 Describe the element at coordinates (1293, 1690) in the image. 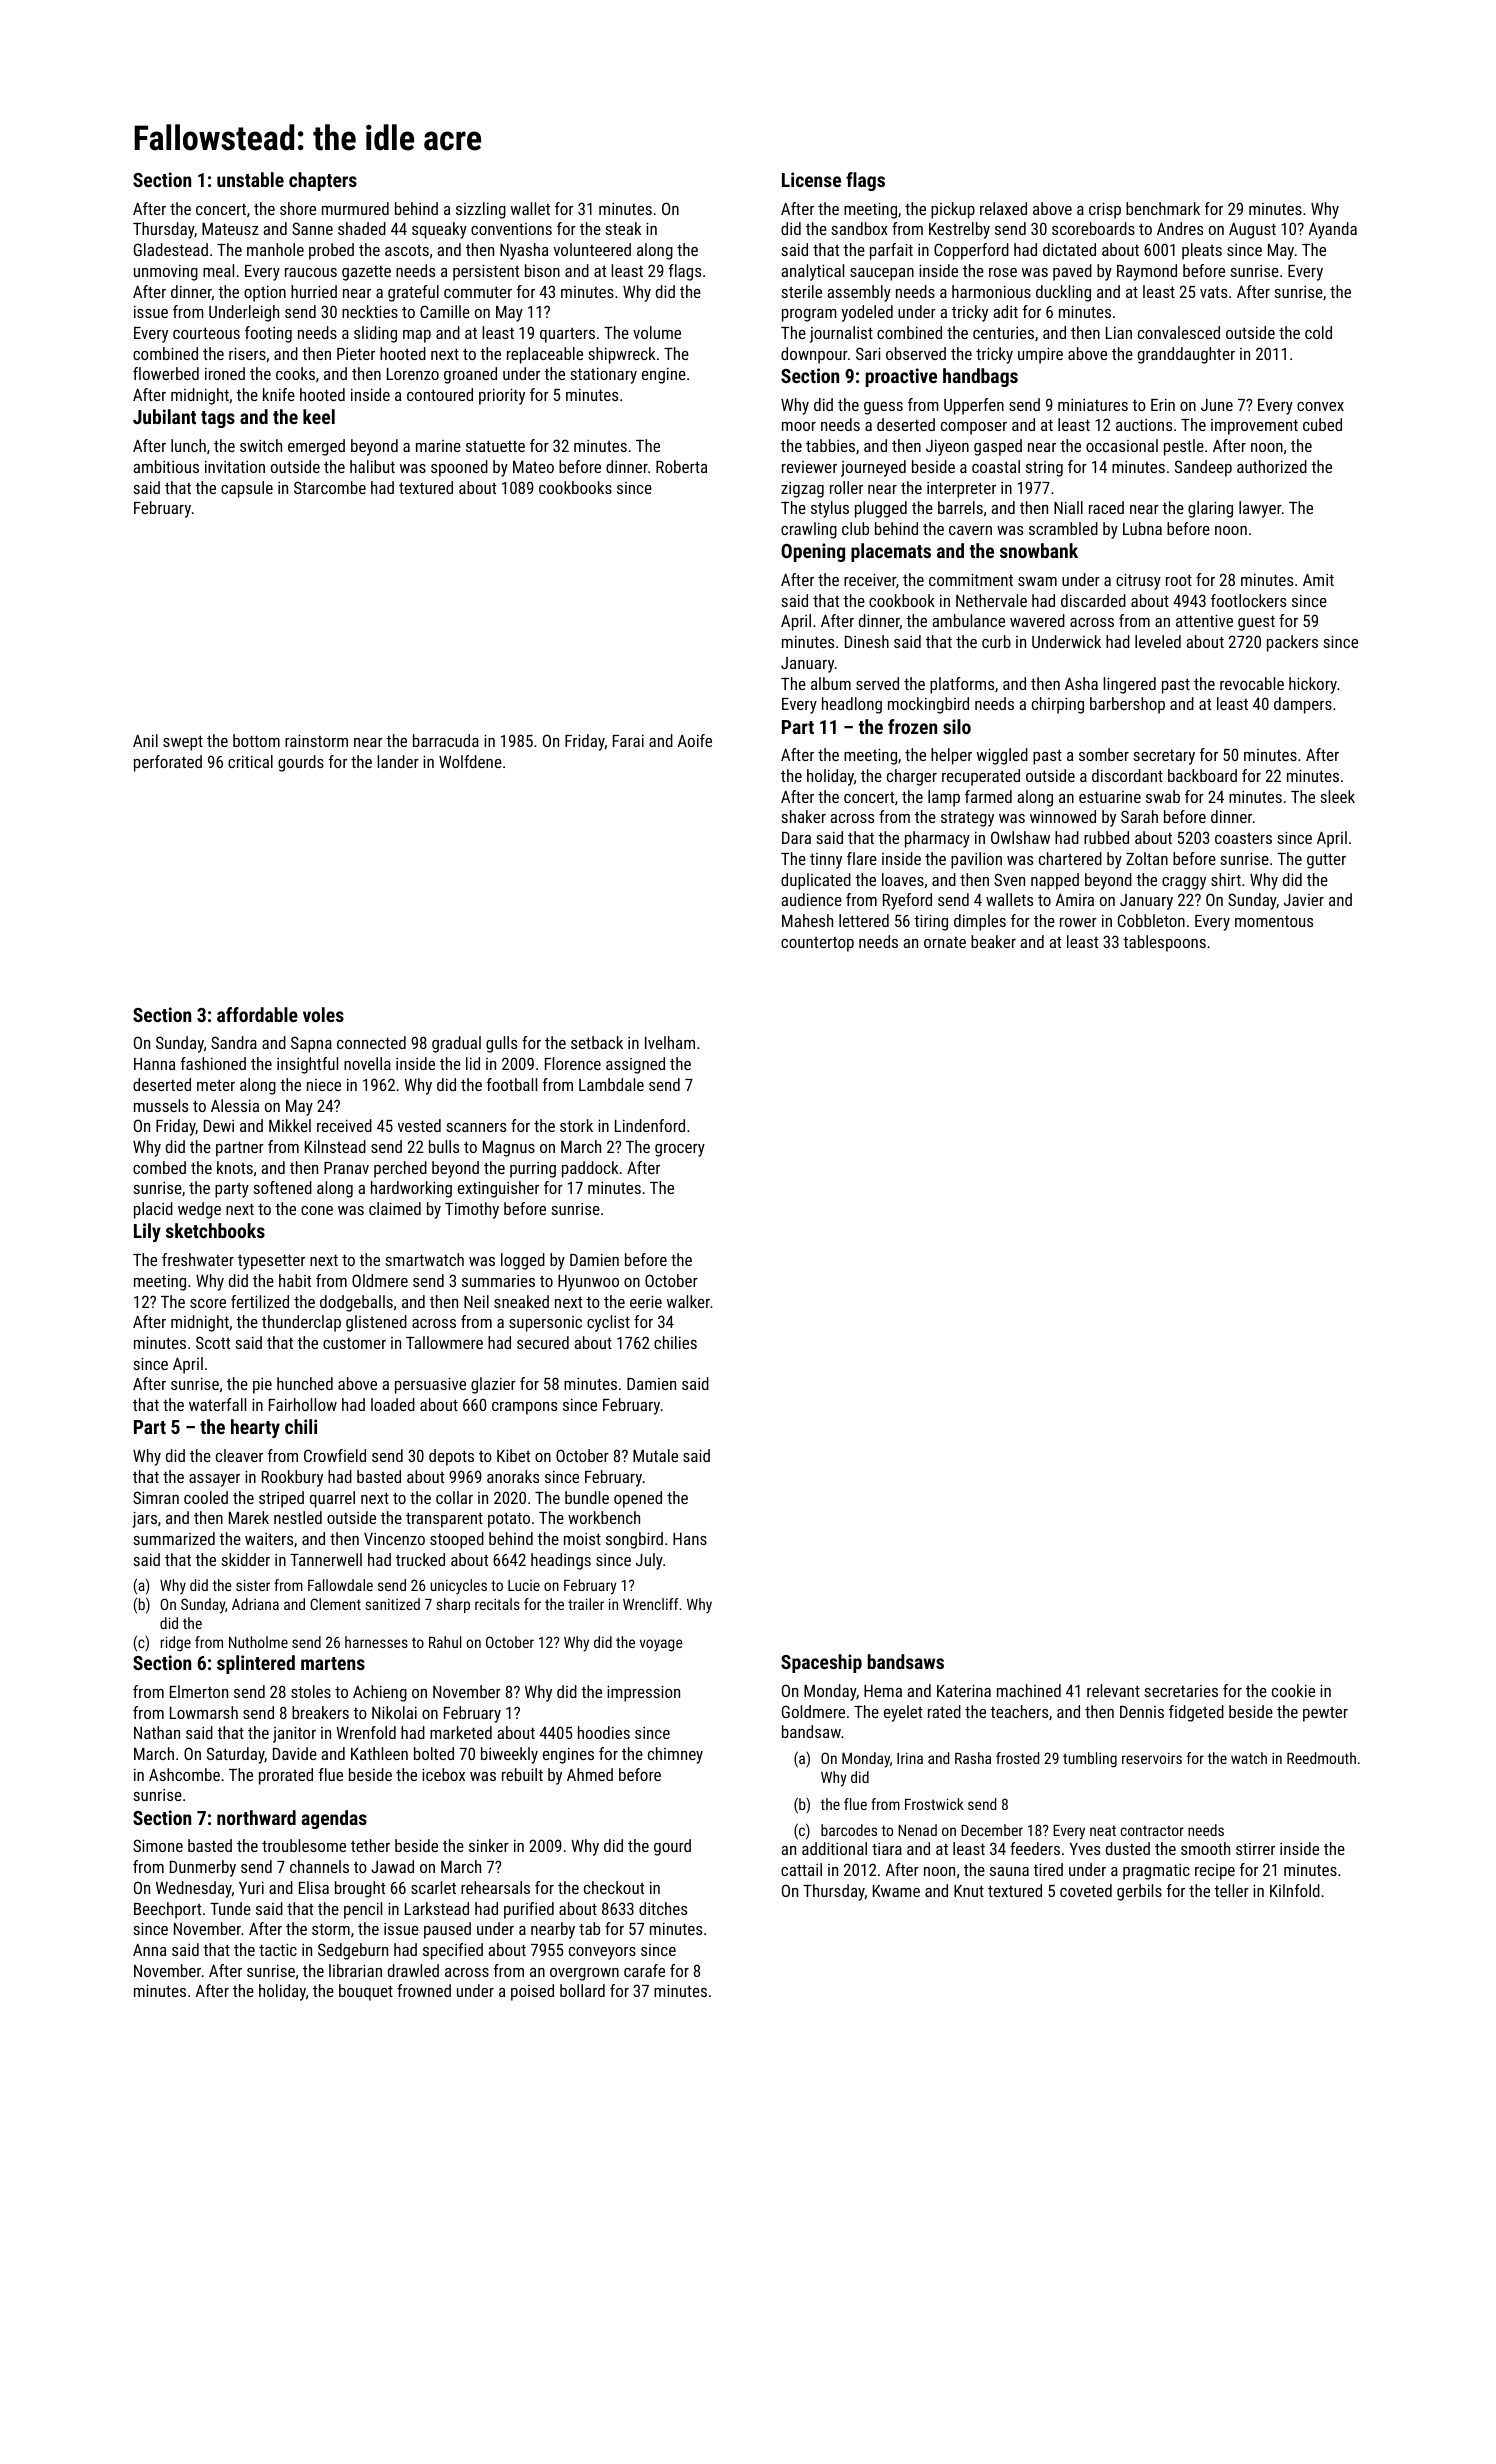

I see `cookie` at that location.
